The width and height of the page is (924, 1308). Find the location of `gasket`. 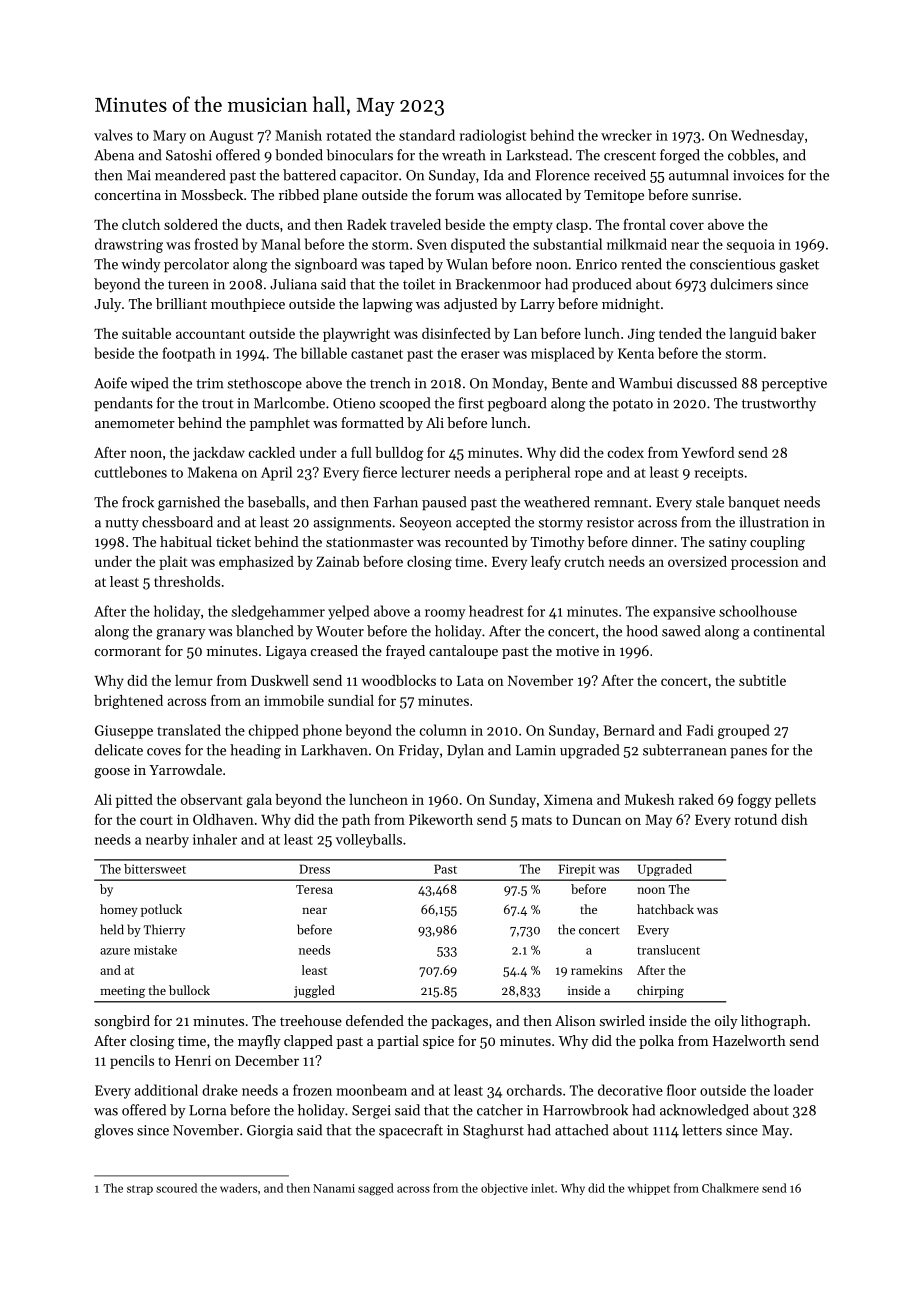

gasket is located at coordinates (799, 265).
